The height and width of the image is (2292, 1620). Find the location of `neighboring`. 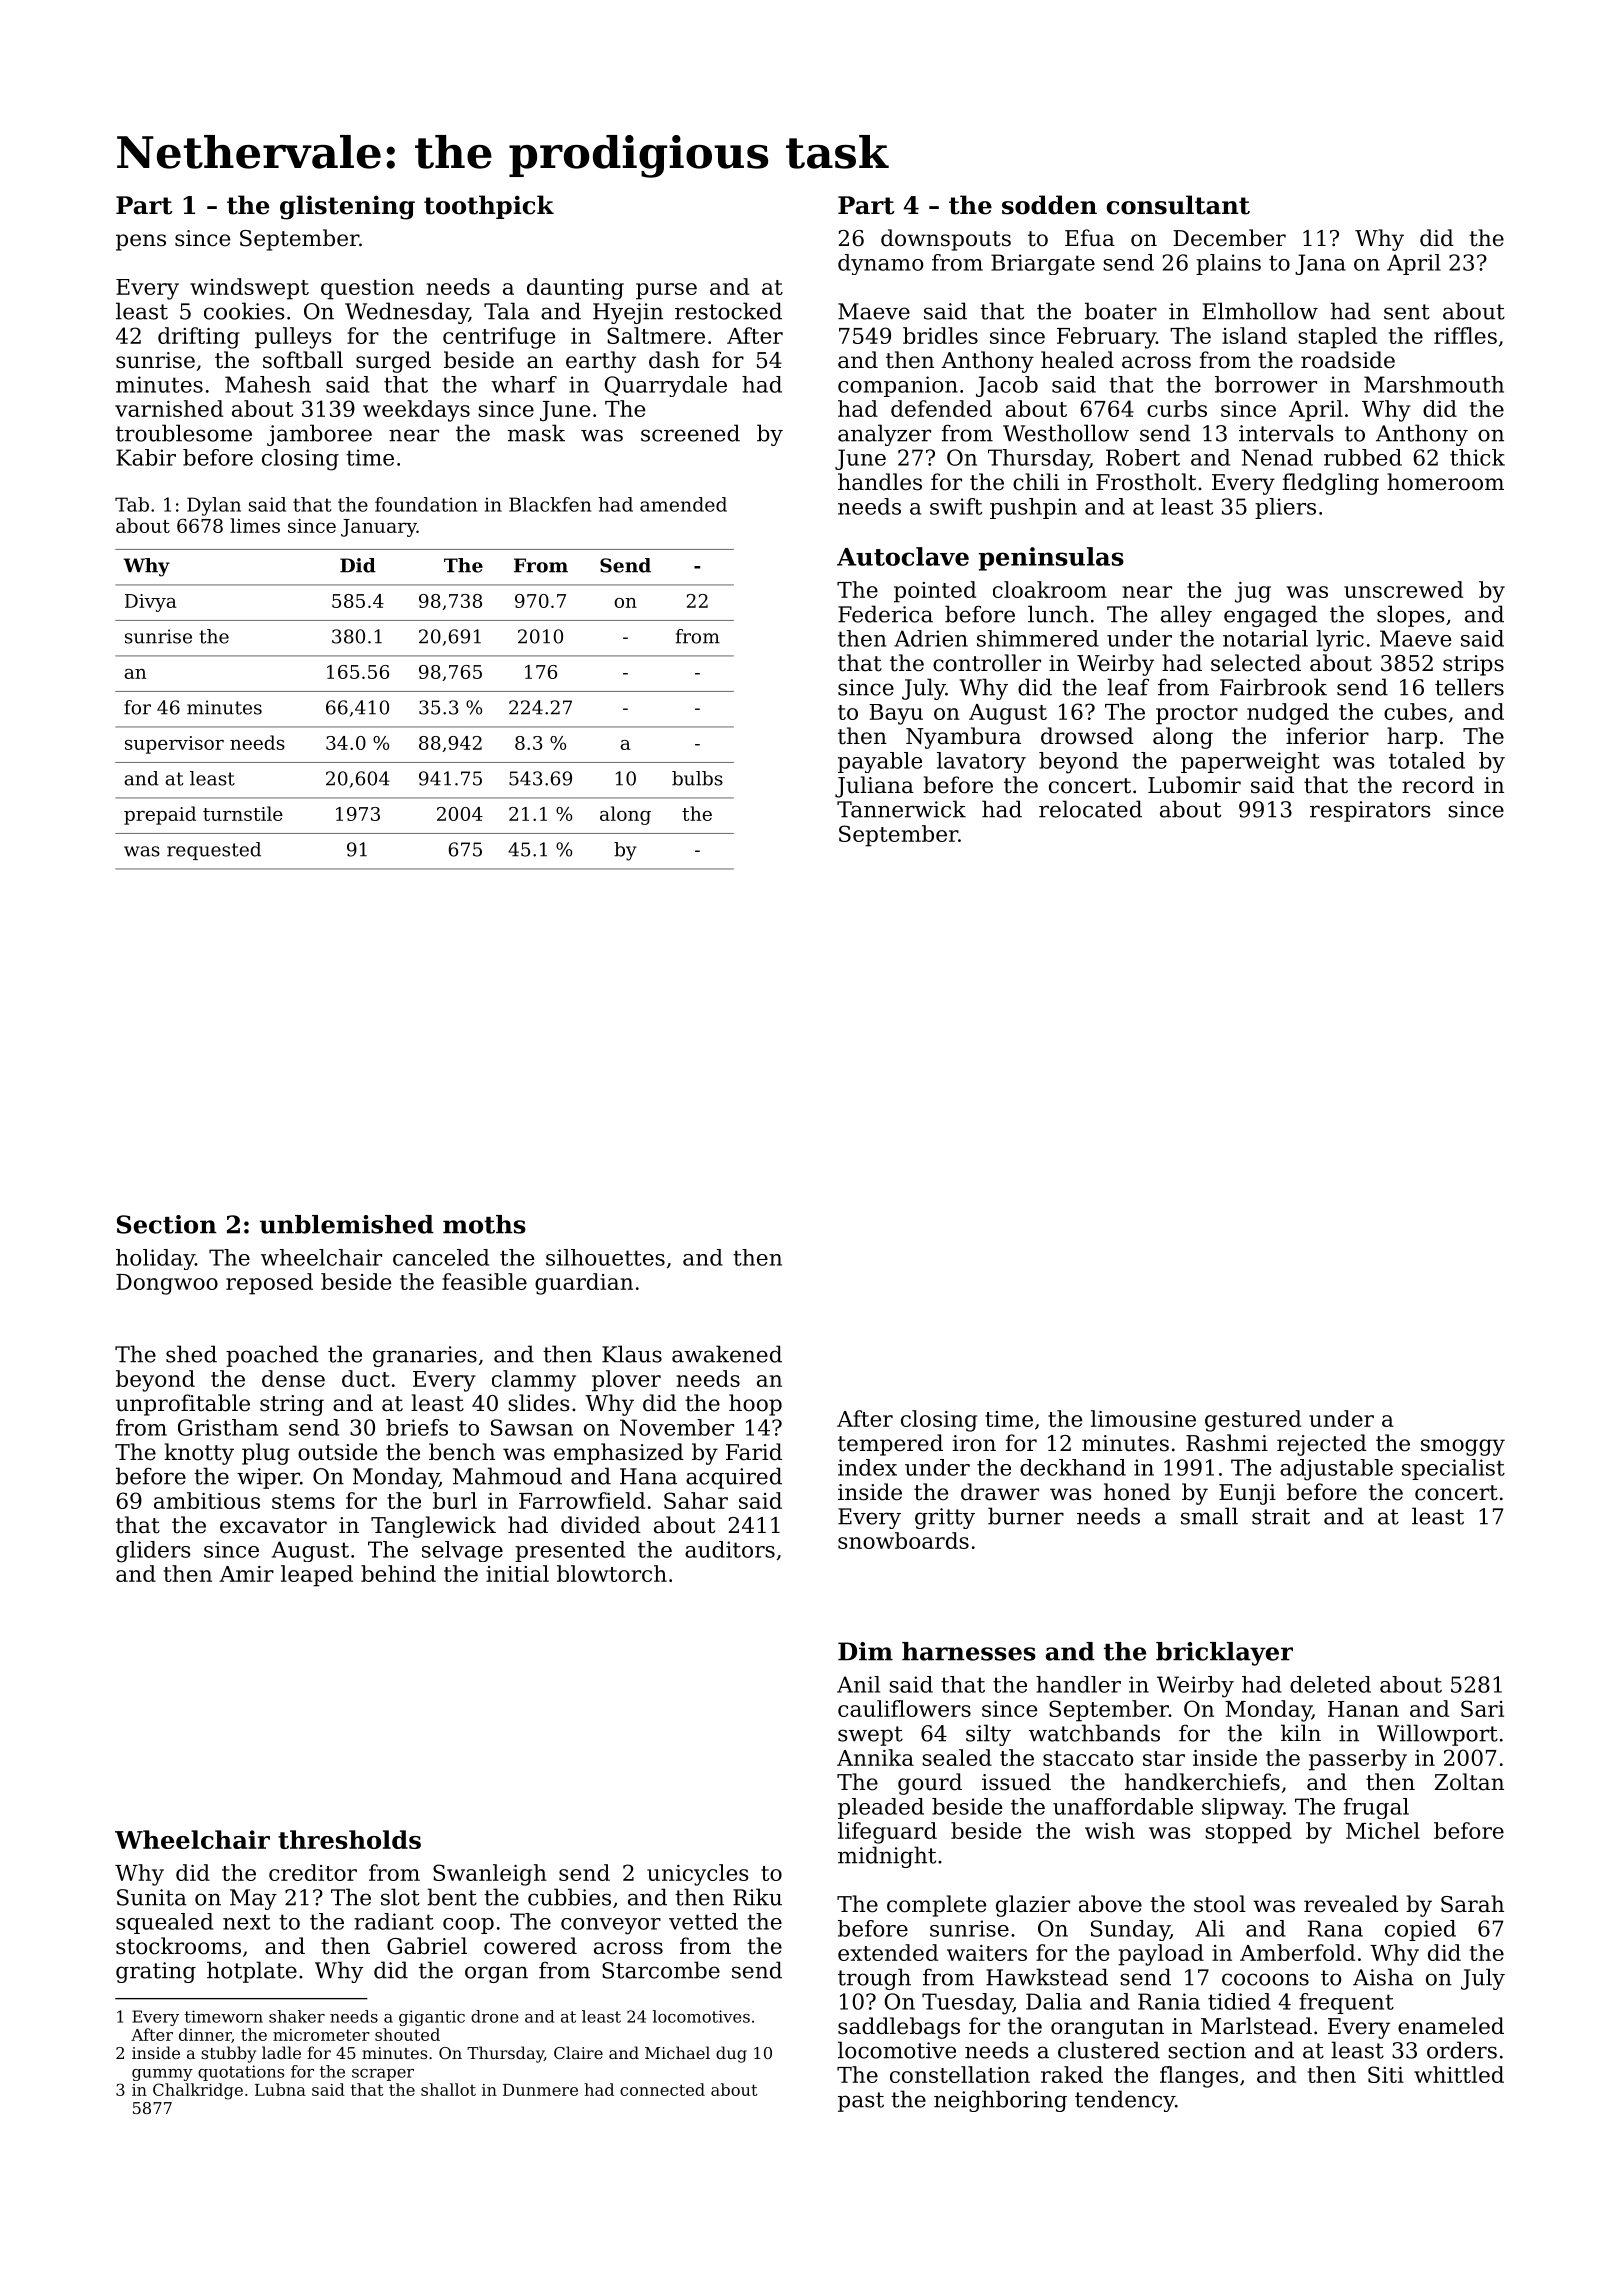

neighboring is located at coordinates (1000, 2101).
